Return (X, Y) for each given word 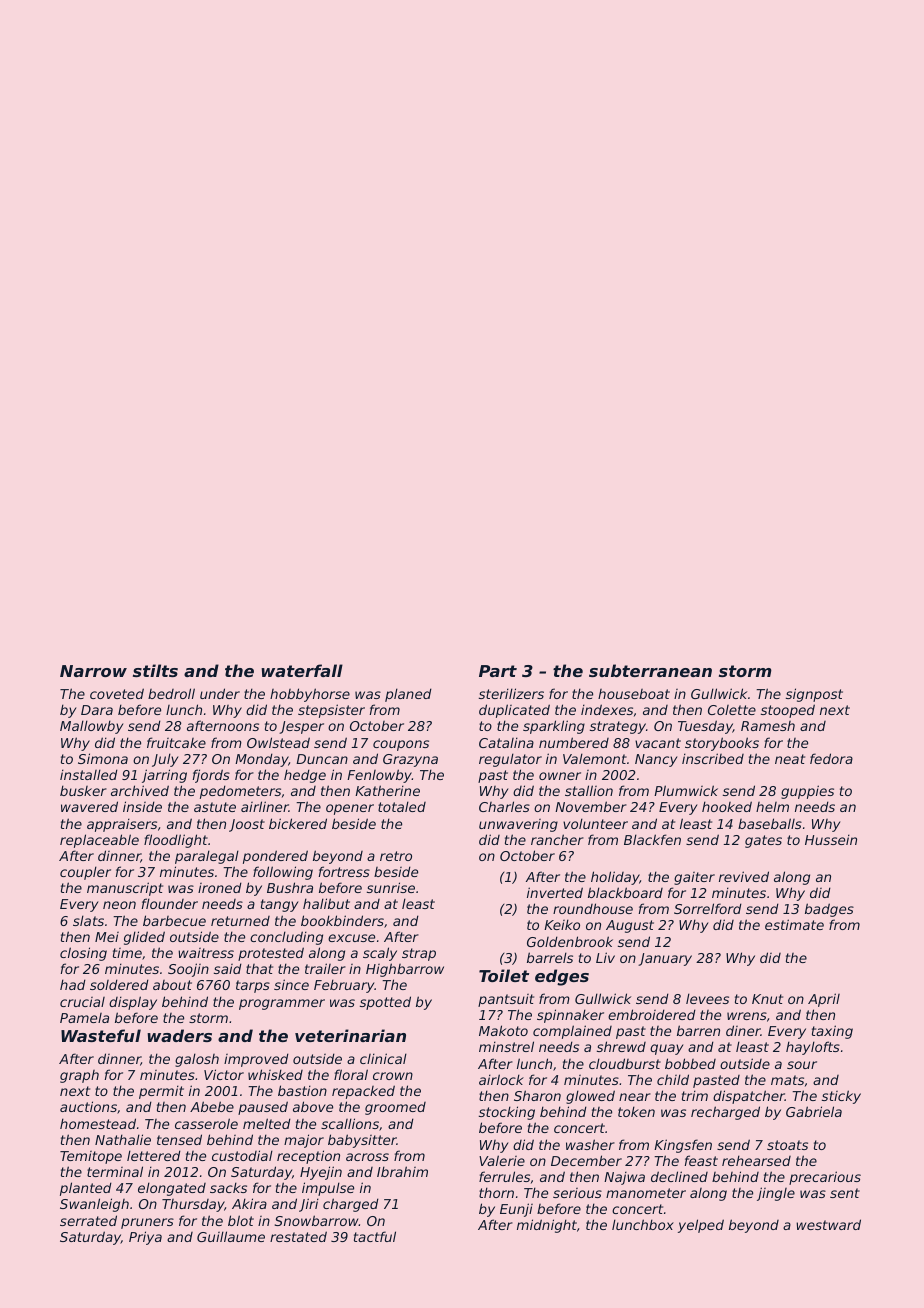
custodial (242, 1155)
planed (408, 695)
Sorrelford (708, 908)
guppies (807, 792)
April (824, 1000)
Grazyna (410, 760)
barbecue (174, 920)
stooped (788, 711)
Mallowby (91, 727)
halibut (326, 903)
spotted (385, 1003)
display (133, 1003)
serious (577, 1193)
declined (679, 1176)
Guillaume (231, 1236)
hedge (305, 776)
